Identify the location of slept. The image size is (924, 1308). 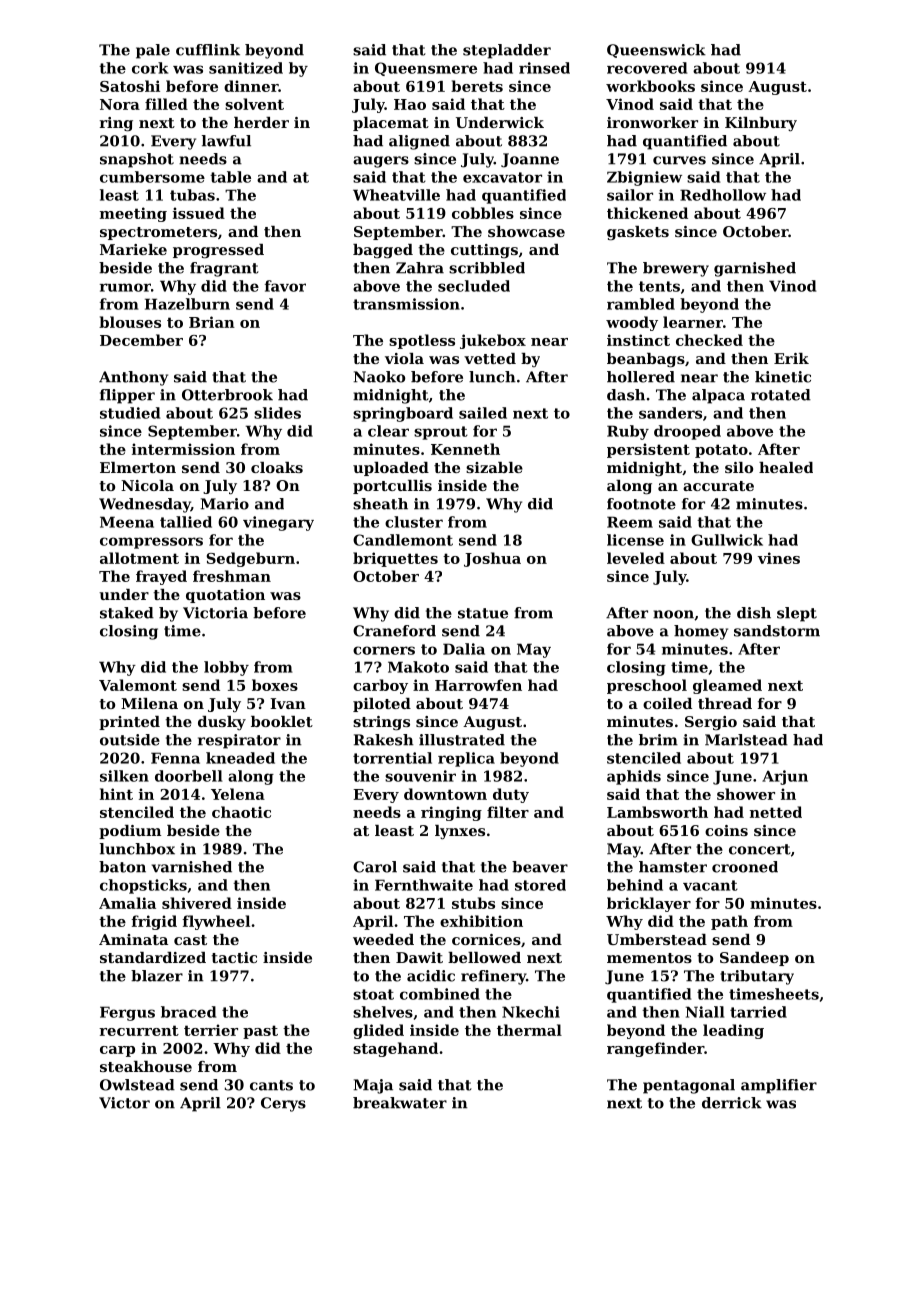
(797, 614).
